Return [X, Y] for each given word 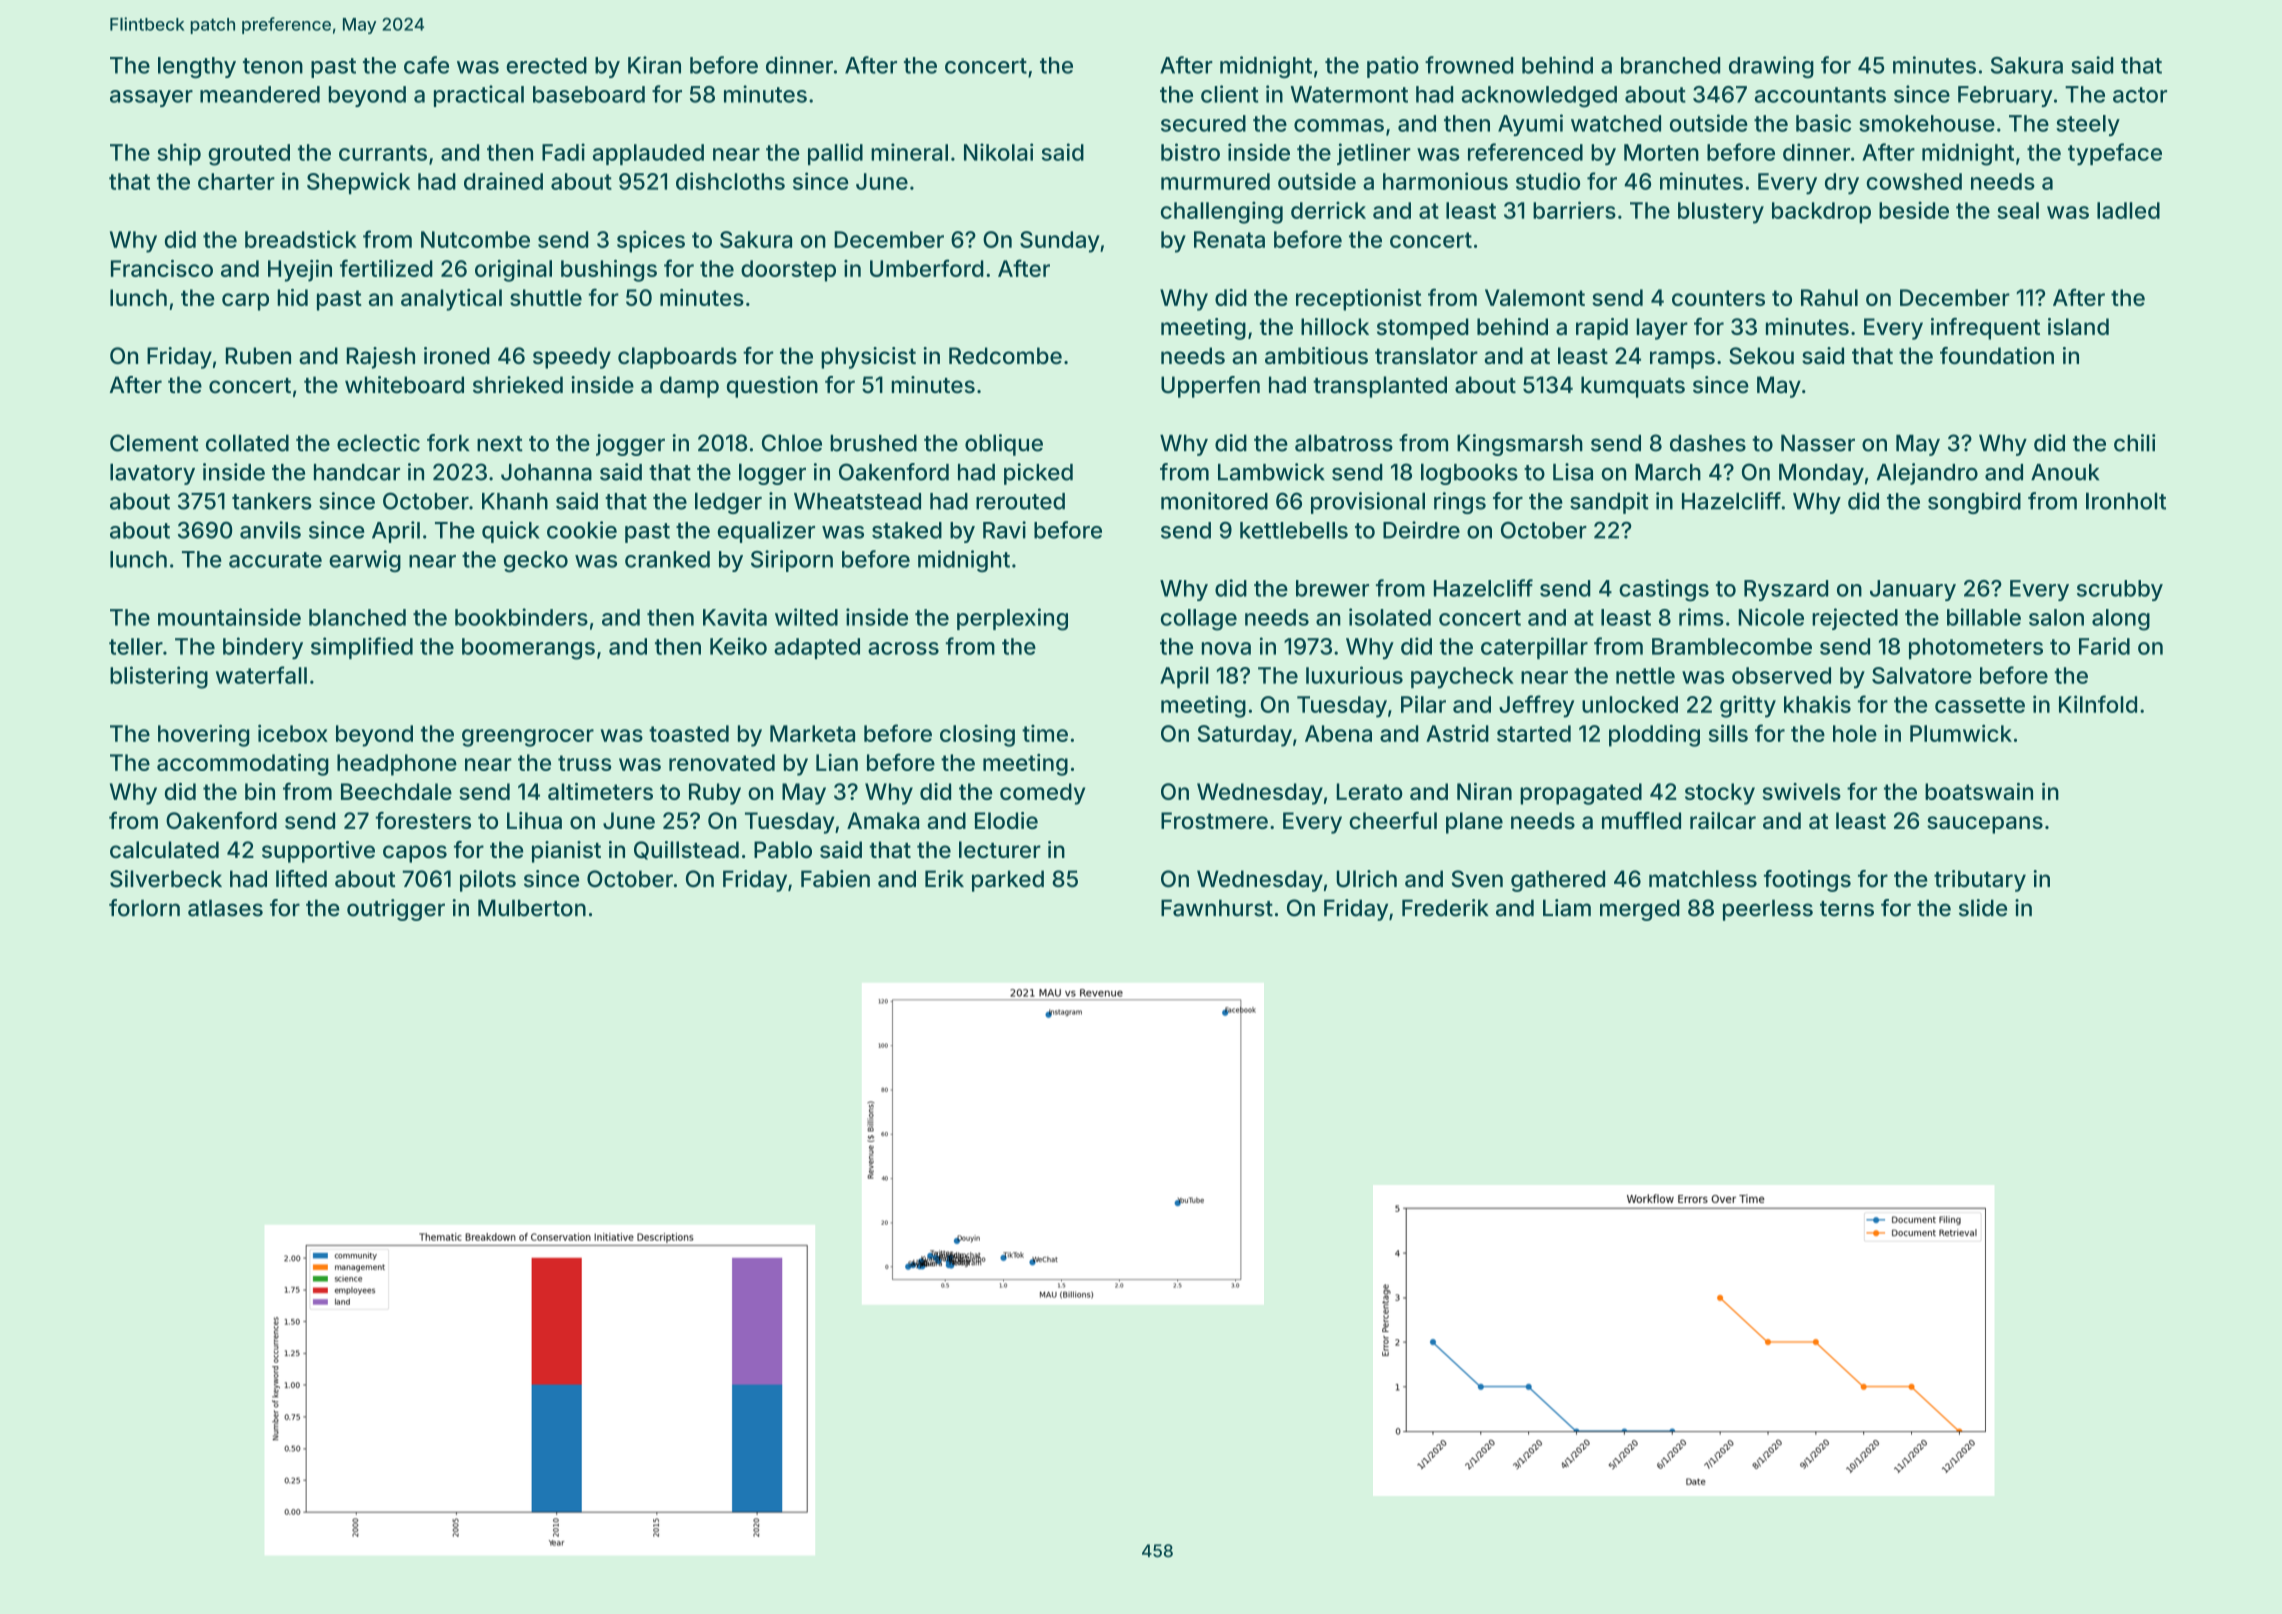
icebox [293, 733]
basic [1823, 123]
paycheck [1462, 678]
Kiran [654, 65]
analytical [451, 300]
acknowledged [1539, 97]
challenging [1222, 212]
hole [1855, 733]
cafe [426, 65]
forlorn [144, 908]
